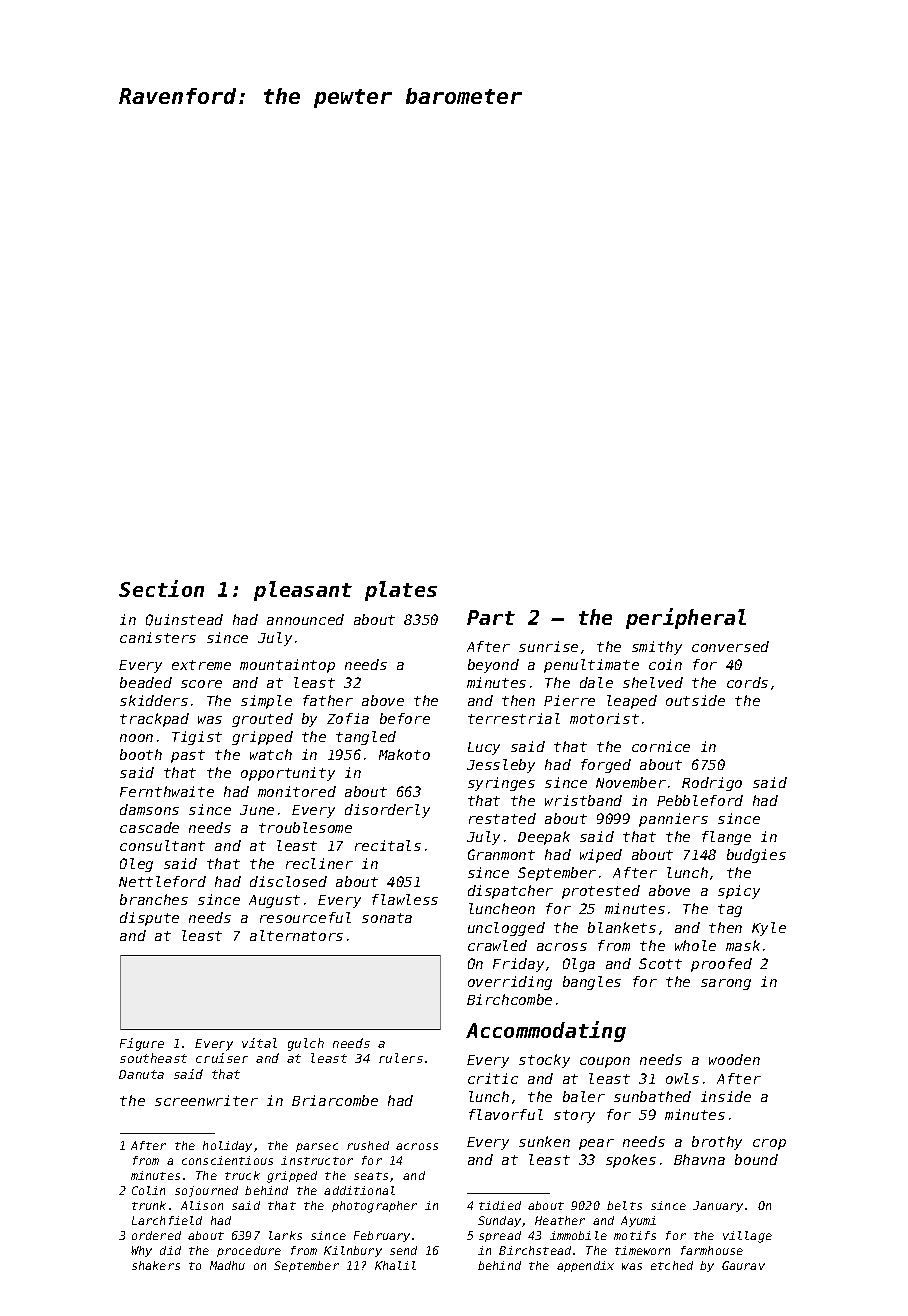  Describe the element at coordinates (158, 637) in the screenshot. I see `canisters` at that location.
